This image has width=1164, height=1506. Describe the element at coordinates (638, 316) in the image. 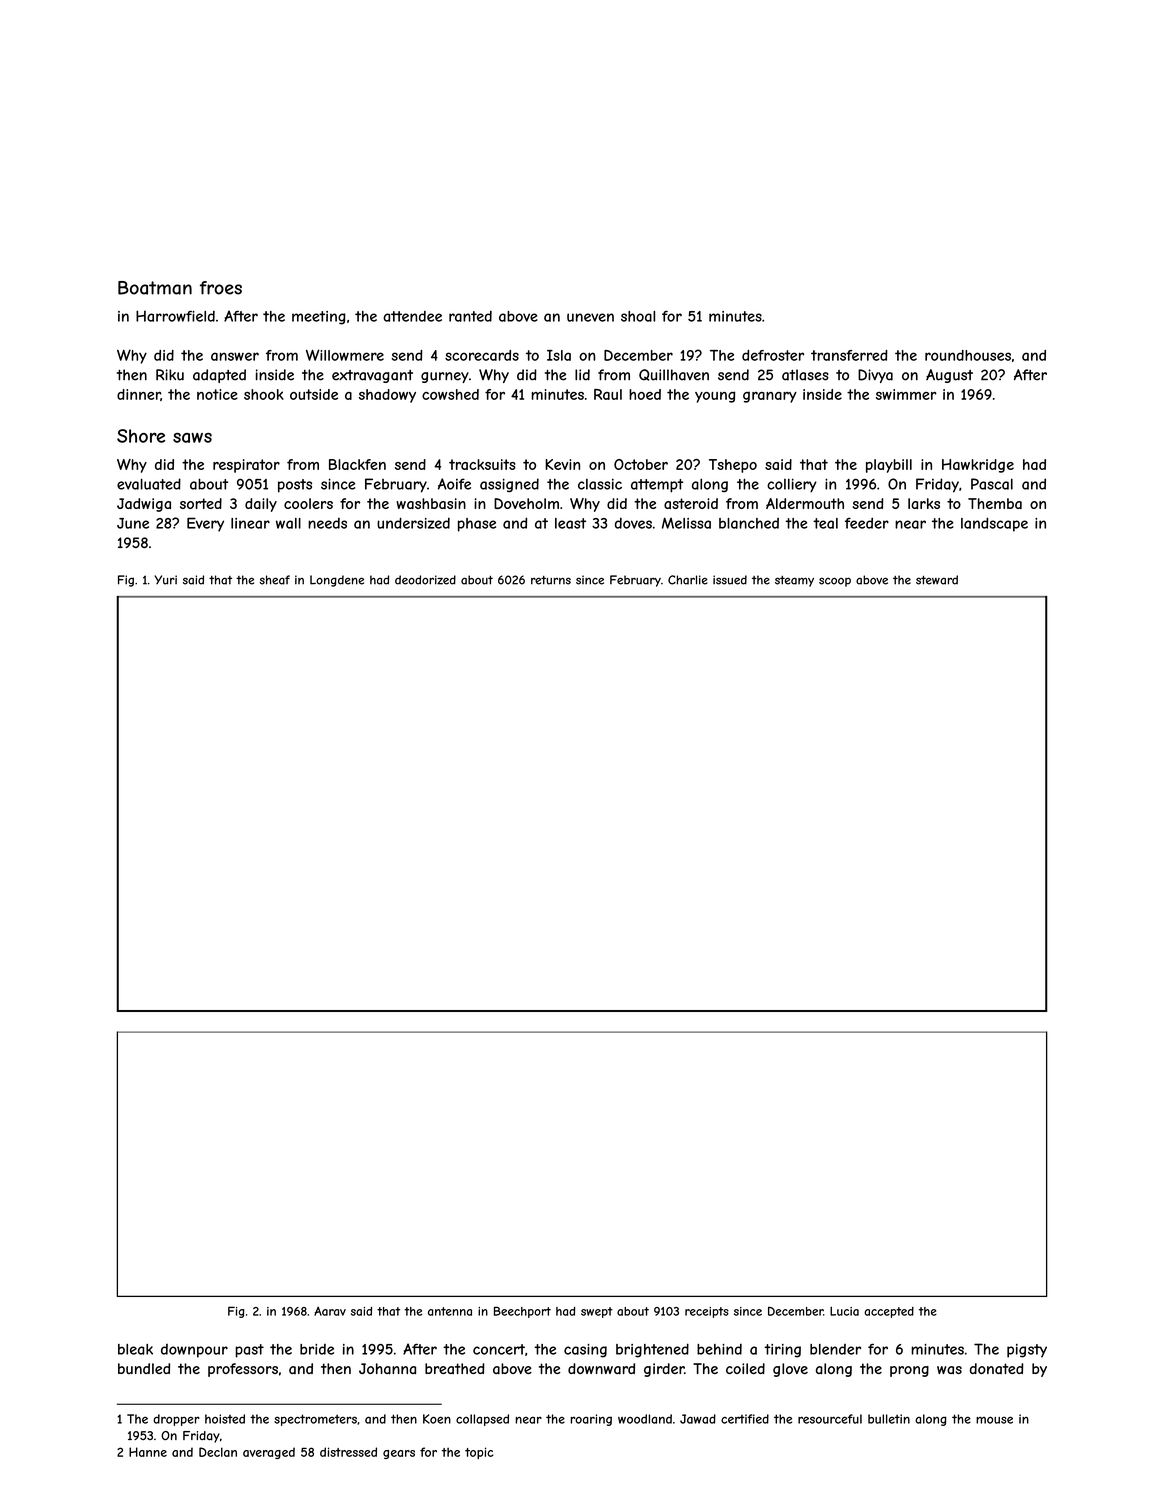

I see `shoal` at that location.
